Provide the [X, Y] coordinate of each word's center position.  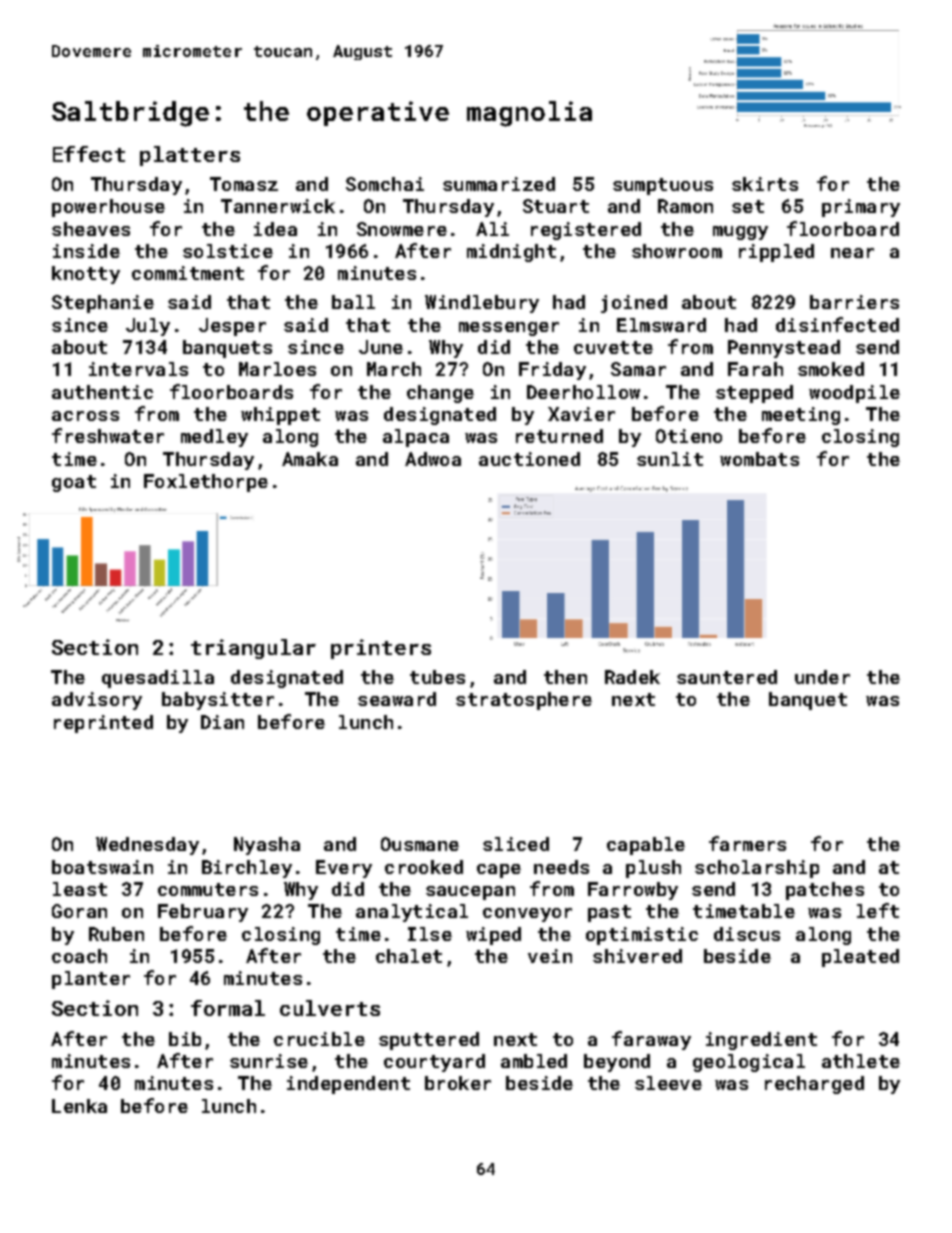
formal [228, 1008]
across [85, 416]
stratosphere [524, 701]
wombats [759, 459]
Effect [89, 154]
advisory [97, 701]
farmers [747, 843]
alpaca [416, 438]
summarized [499, 184]
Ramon [685, 206]
